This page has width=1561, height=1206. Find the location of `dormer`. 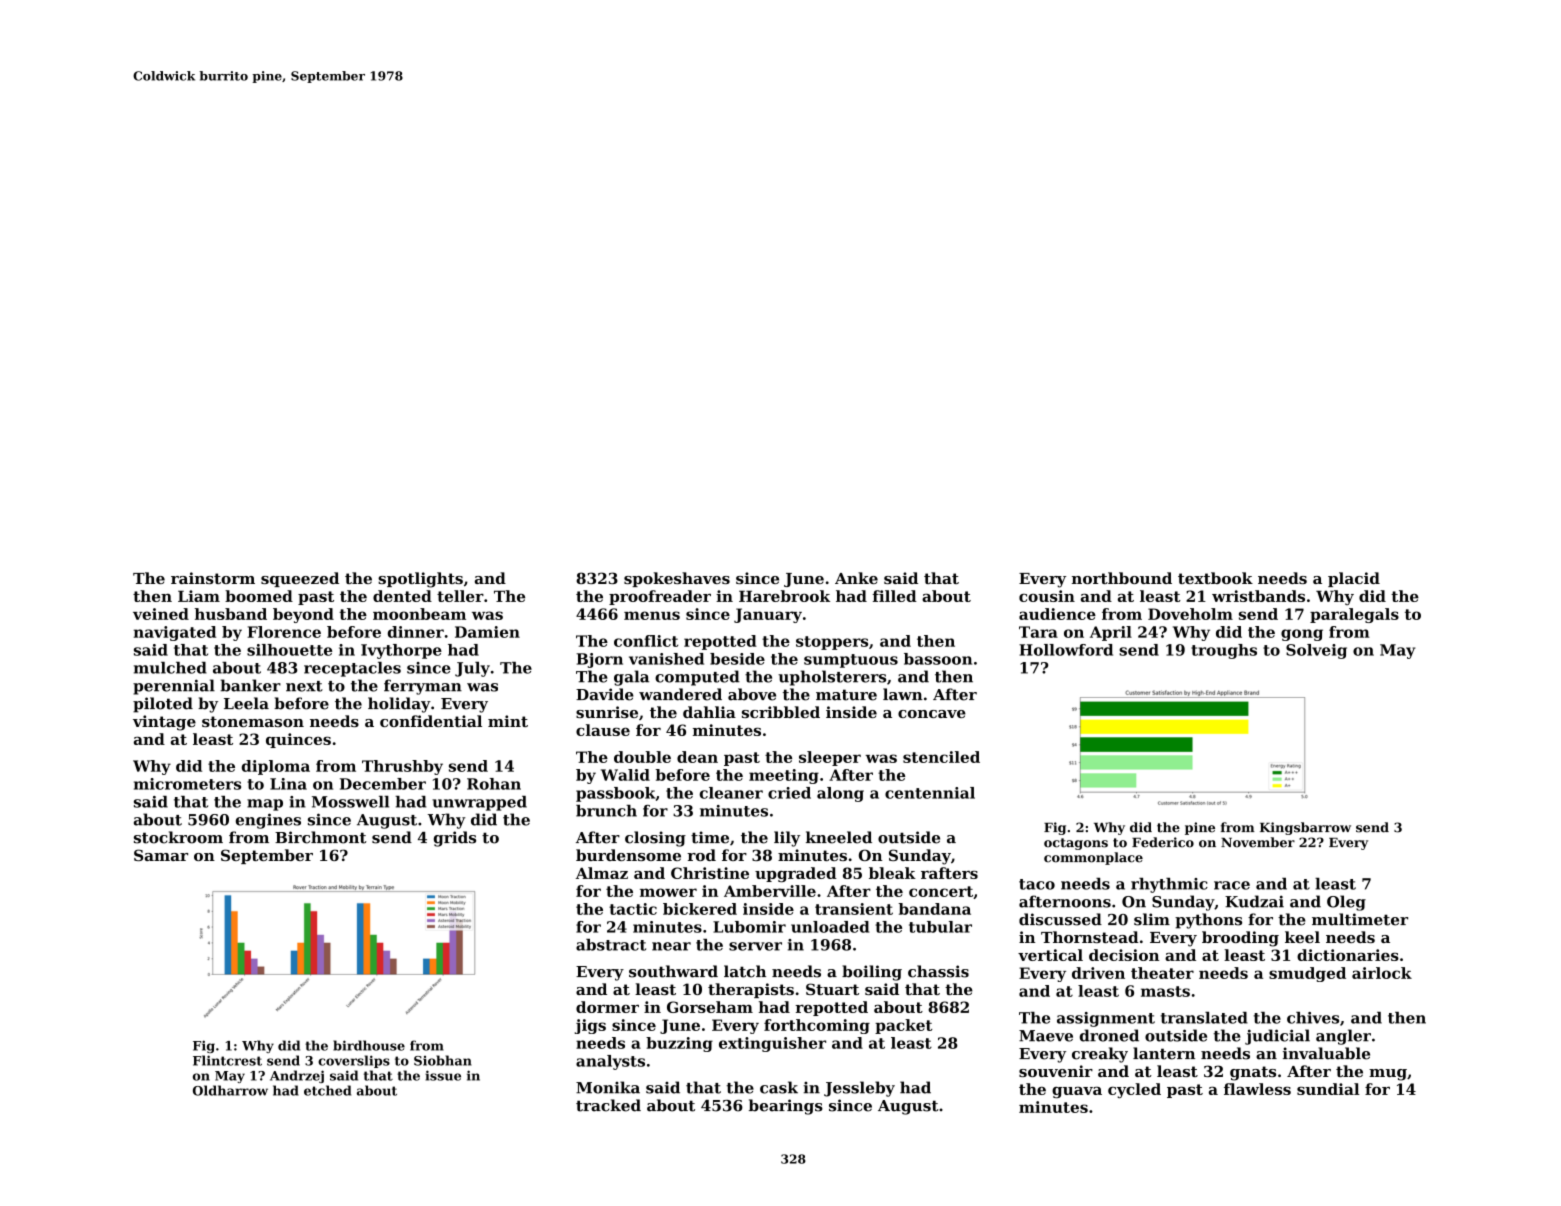

dormer is located at coordinates (607, 1007).
